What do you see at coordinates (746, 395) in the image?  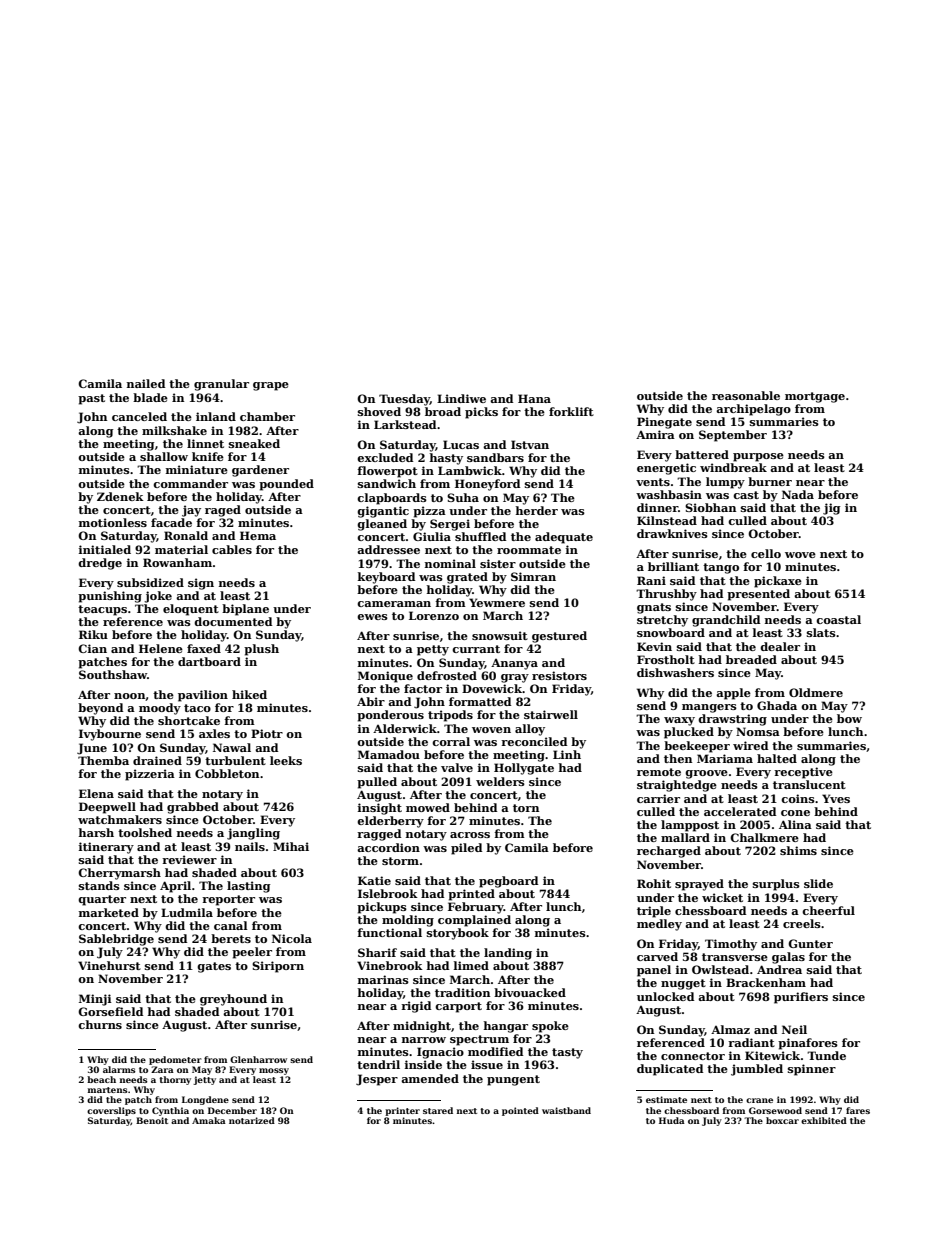 I see `reasonable` at bounding box center [746, 395].
